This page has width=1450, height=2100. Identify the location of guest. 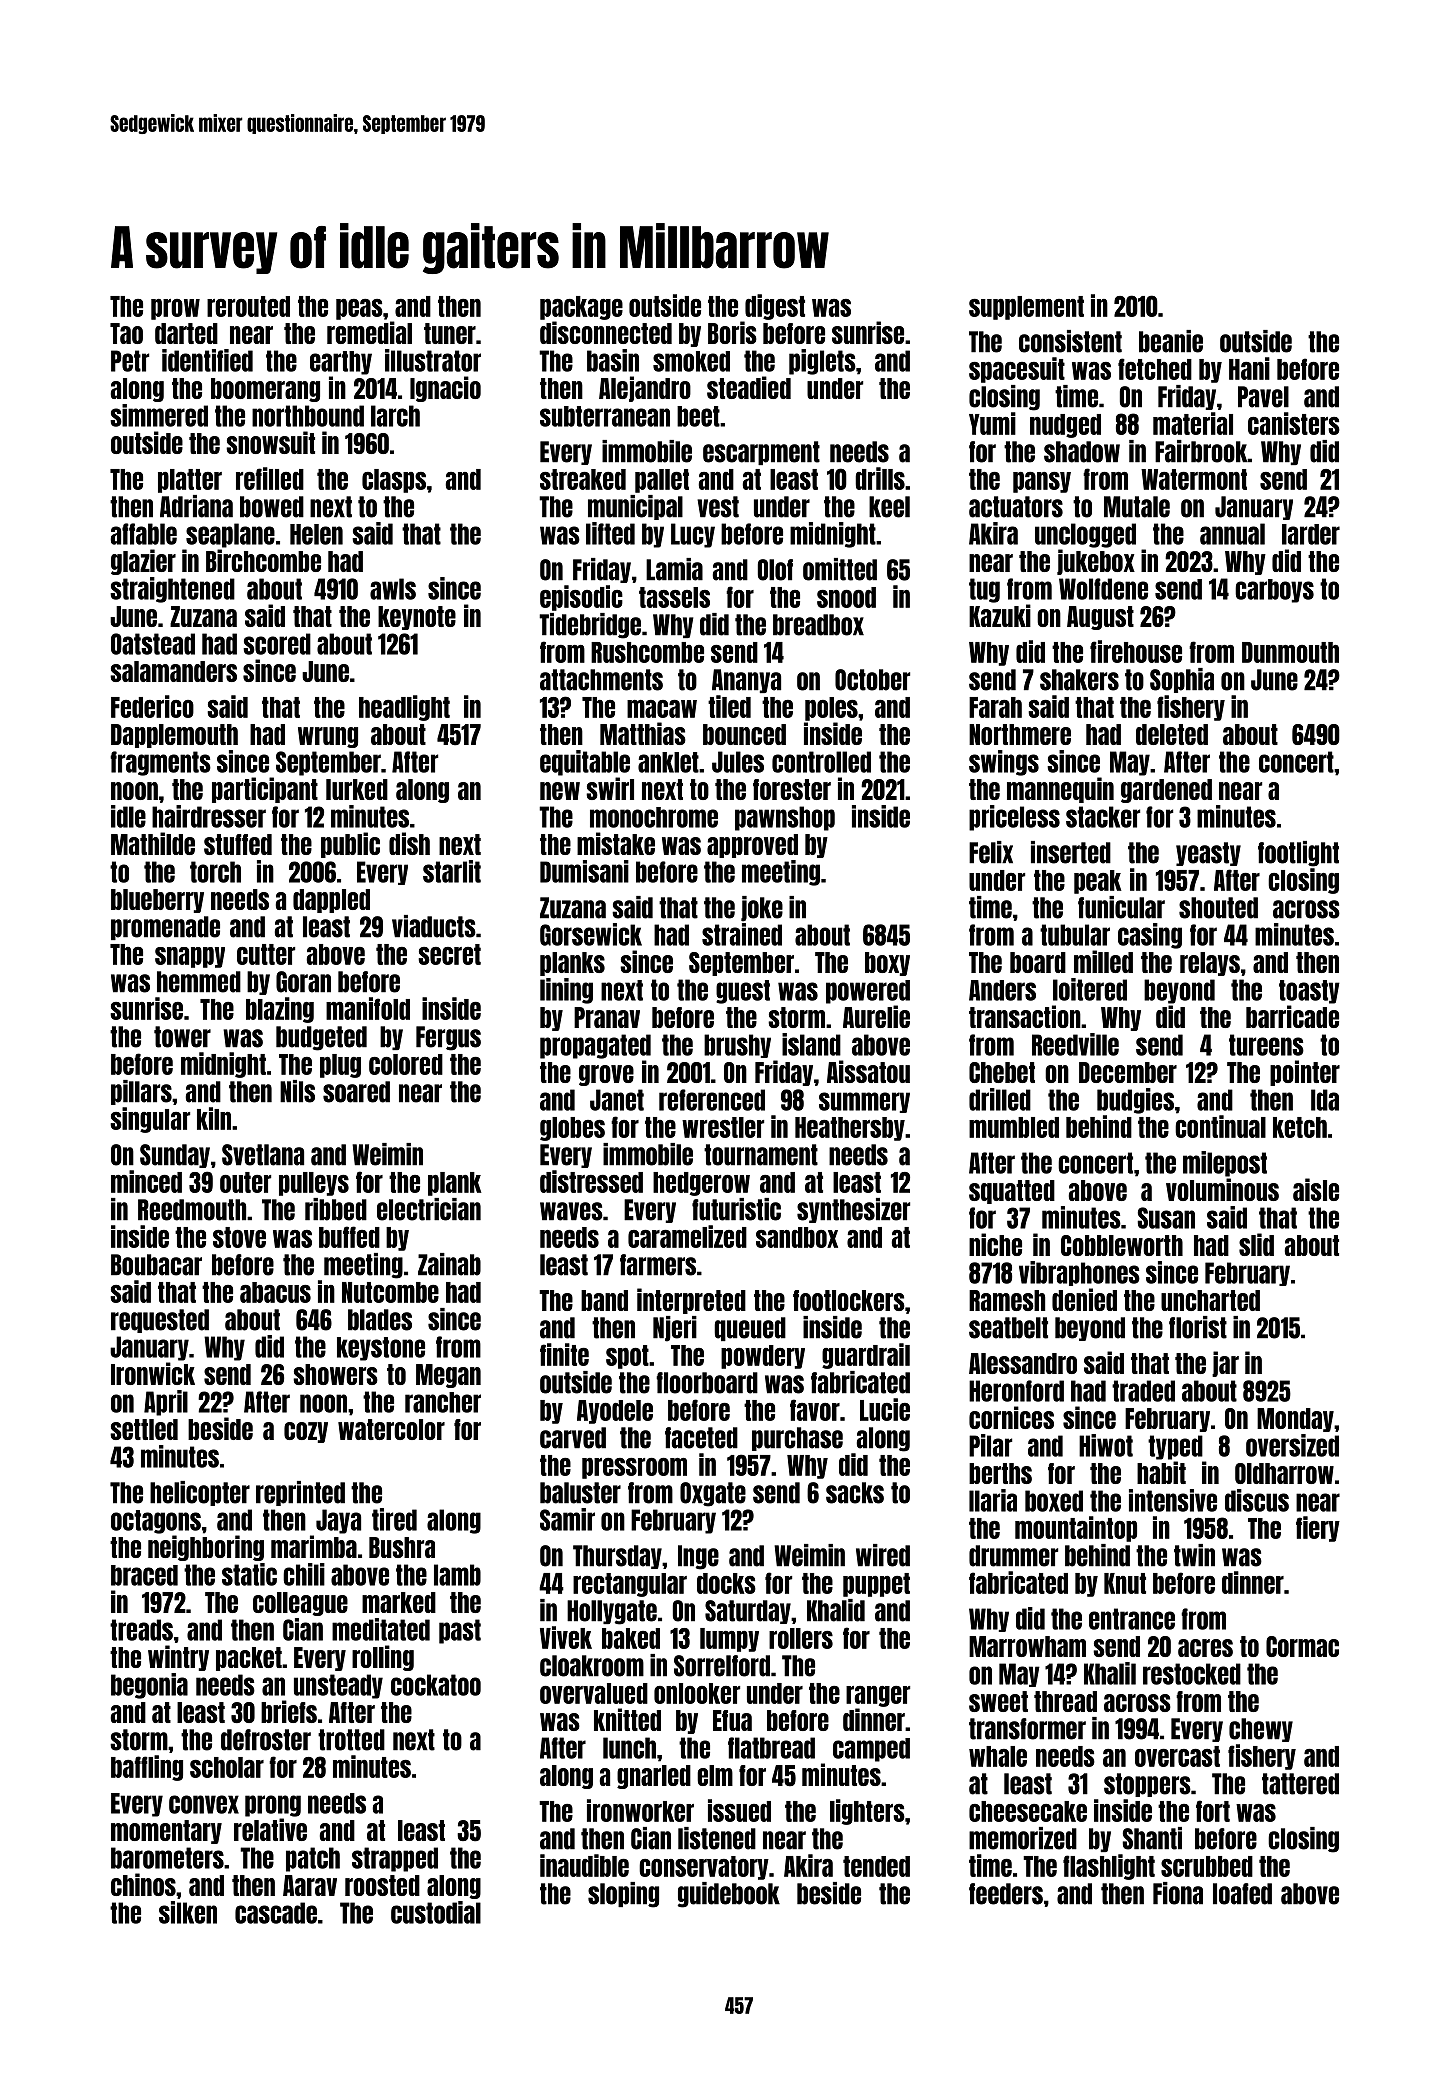
(743, 992).
